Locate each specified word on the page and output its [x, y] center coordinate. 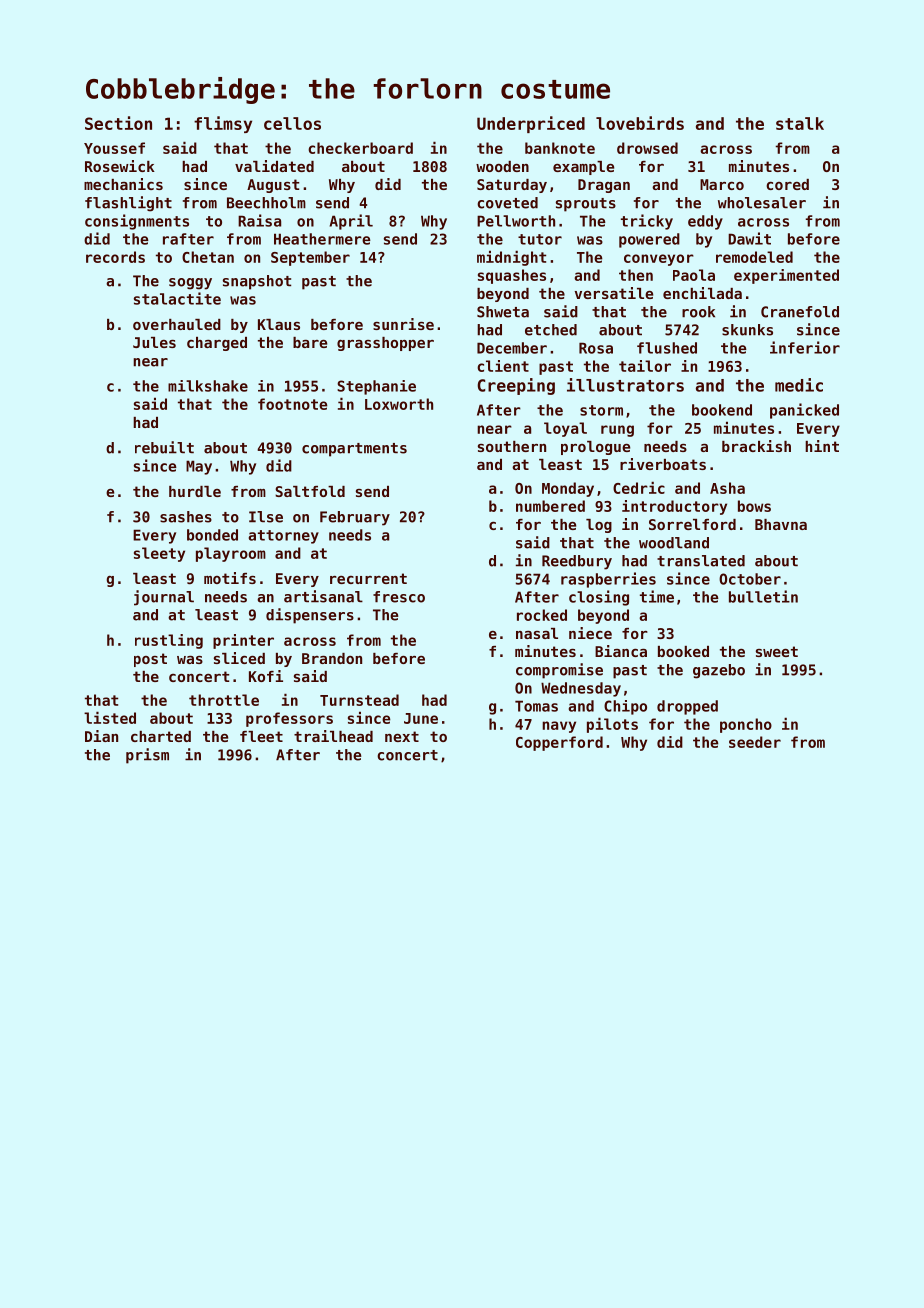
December [512, 348]
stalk [800, 123]
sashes [186, 517]
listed [110, 717]
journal [164, 598]
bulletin [763, 596]
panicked [804, 411]
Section [118, 123]
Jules [154, 342]
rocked [542, 615]
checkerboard [360, 148]
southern [512, 446]
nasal [537, 633]
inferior [805, 347]
